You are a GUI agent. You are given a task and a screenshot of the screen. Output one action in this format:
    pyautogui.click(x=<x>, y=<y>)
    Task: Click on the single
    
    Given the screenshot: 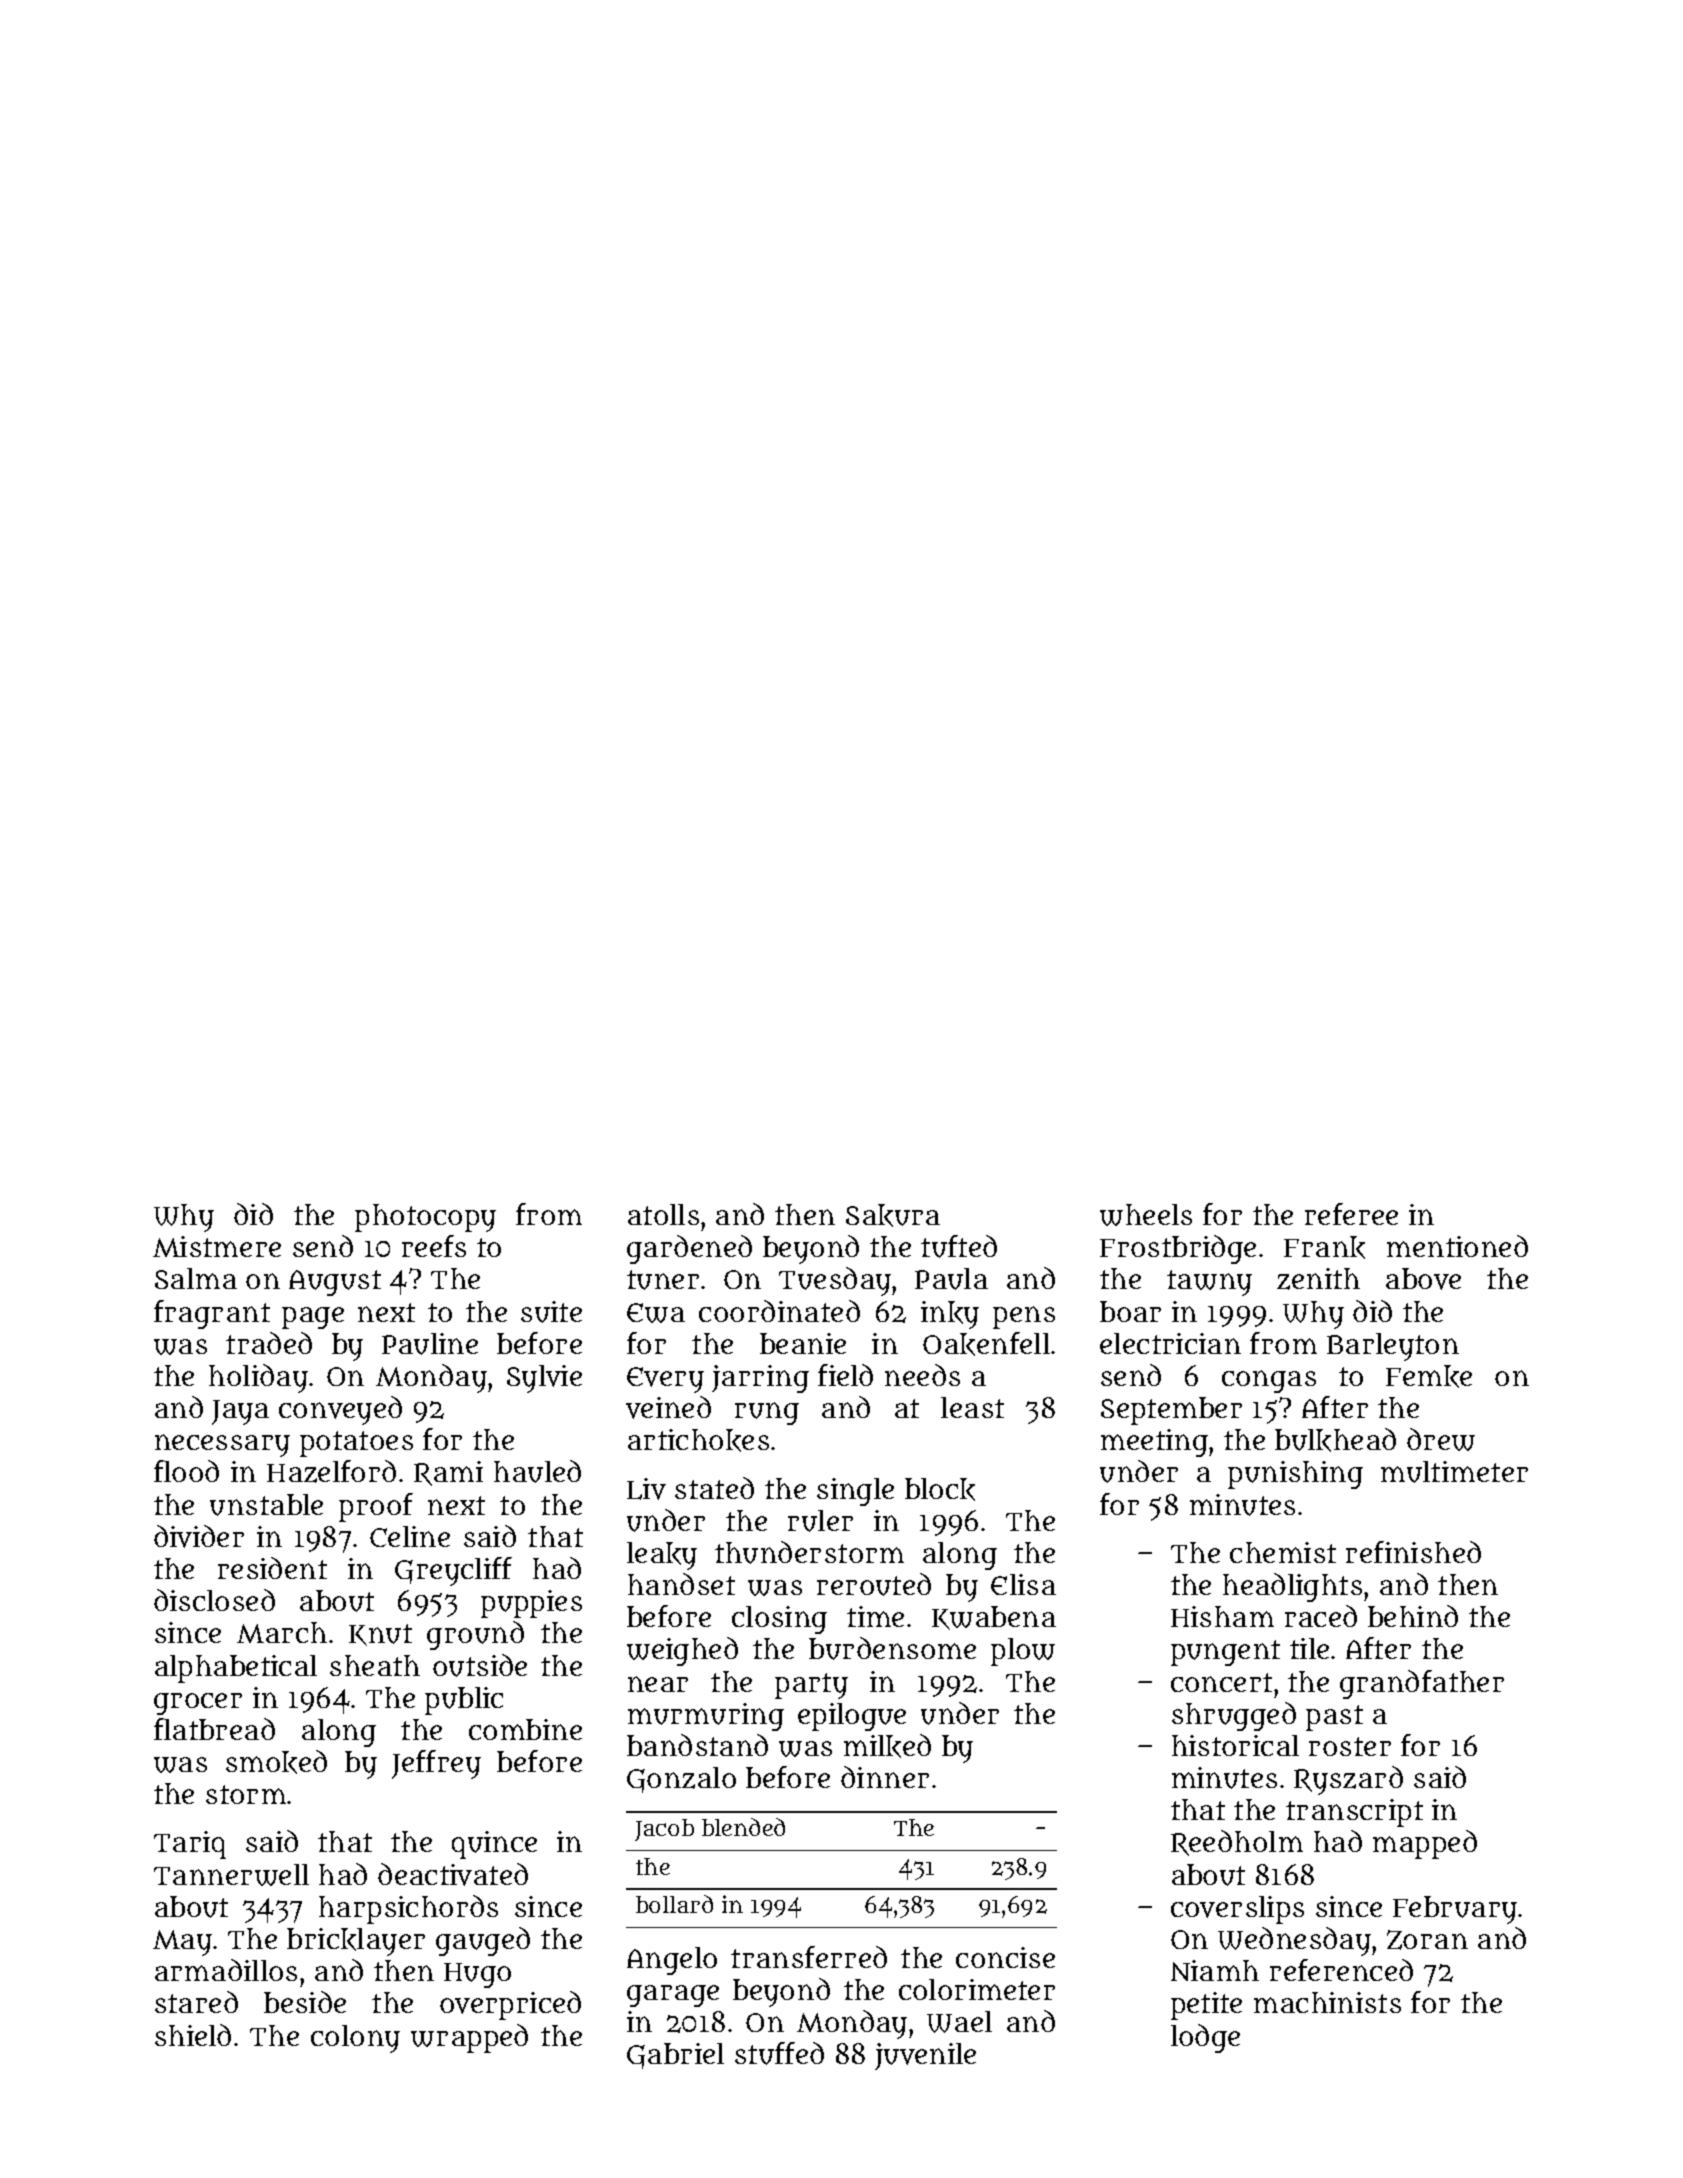 What is the action you would take?
    pyautogui.click(x=855, y=1492)
